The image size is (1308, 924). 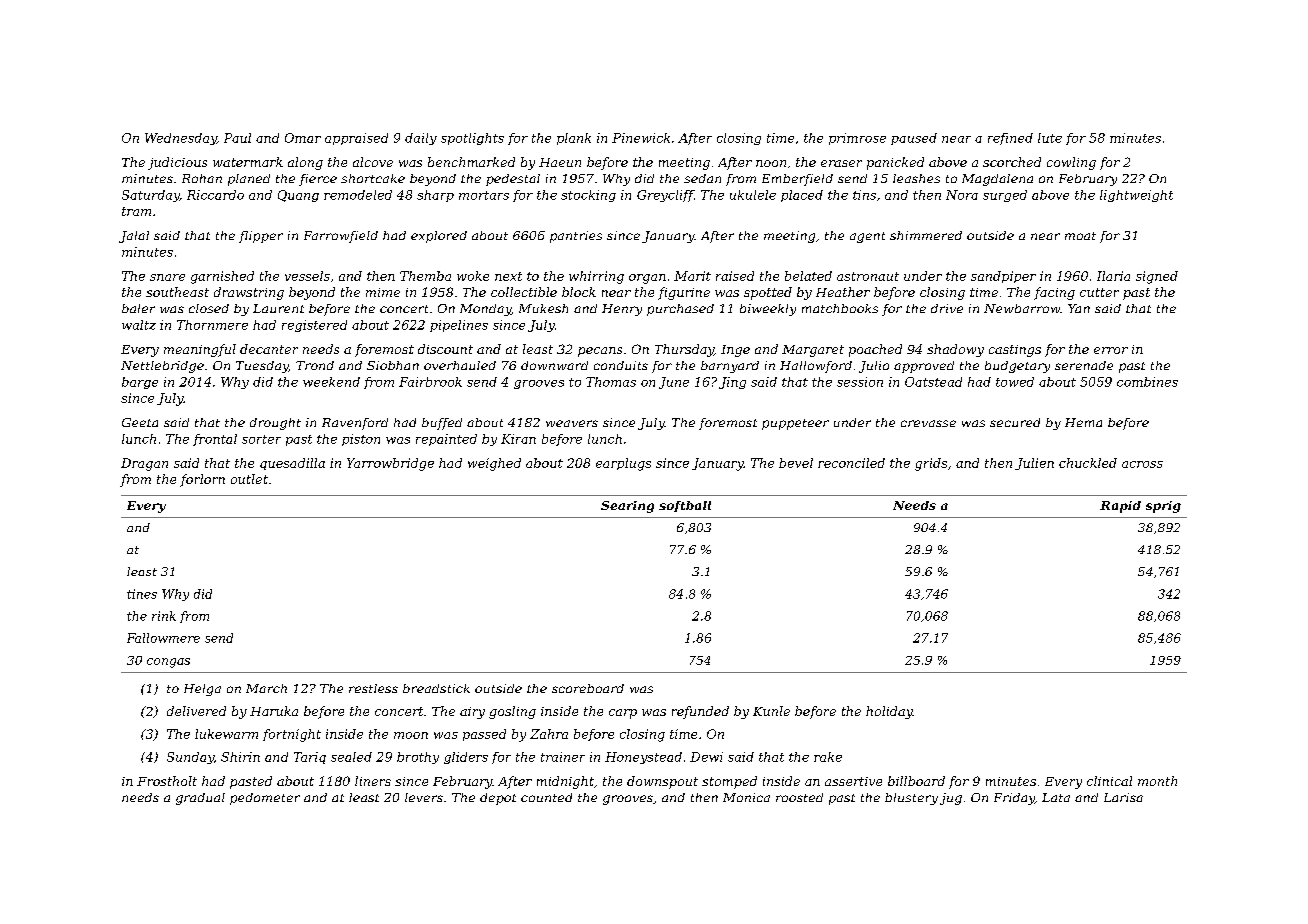 What do you see at coordinates (1083, 422) in the document?
I see `Hema` at bounding box center [1083, 422].
